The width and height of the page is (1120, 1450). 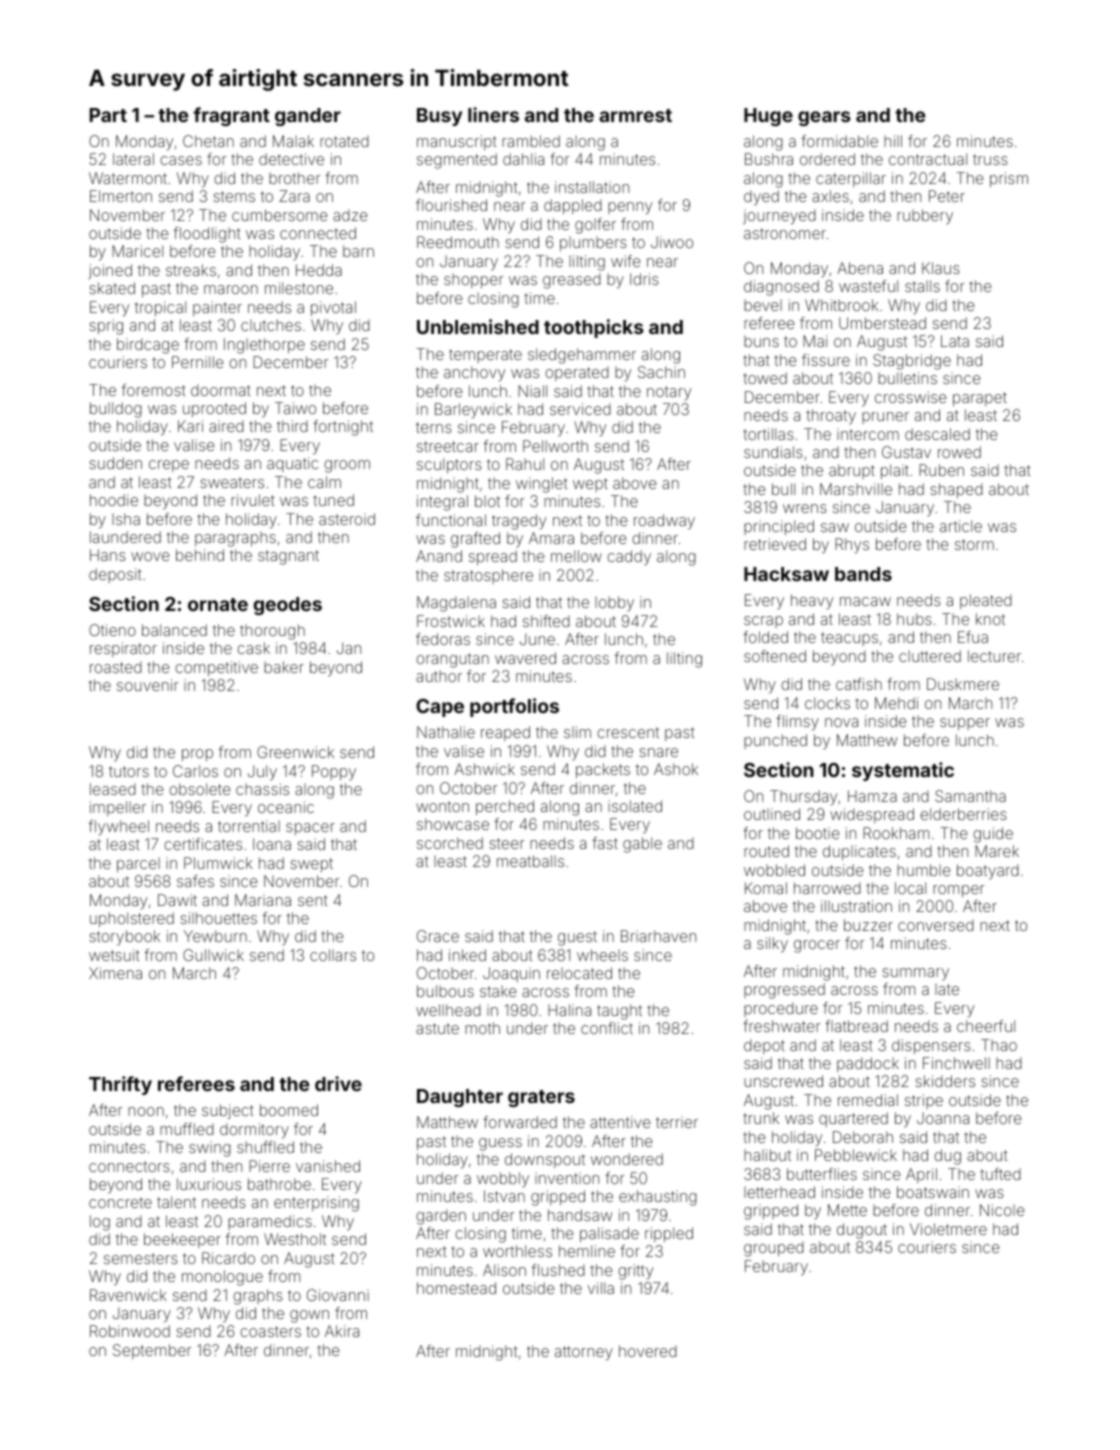 I want to click on foremost, so click(x=153, y=390).
